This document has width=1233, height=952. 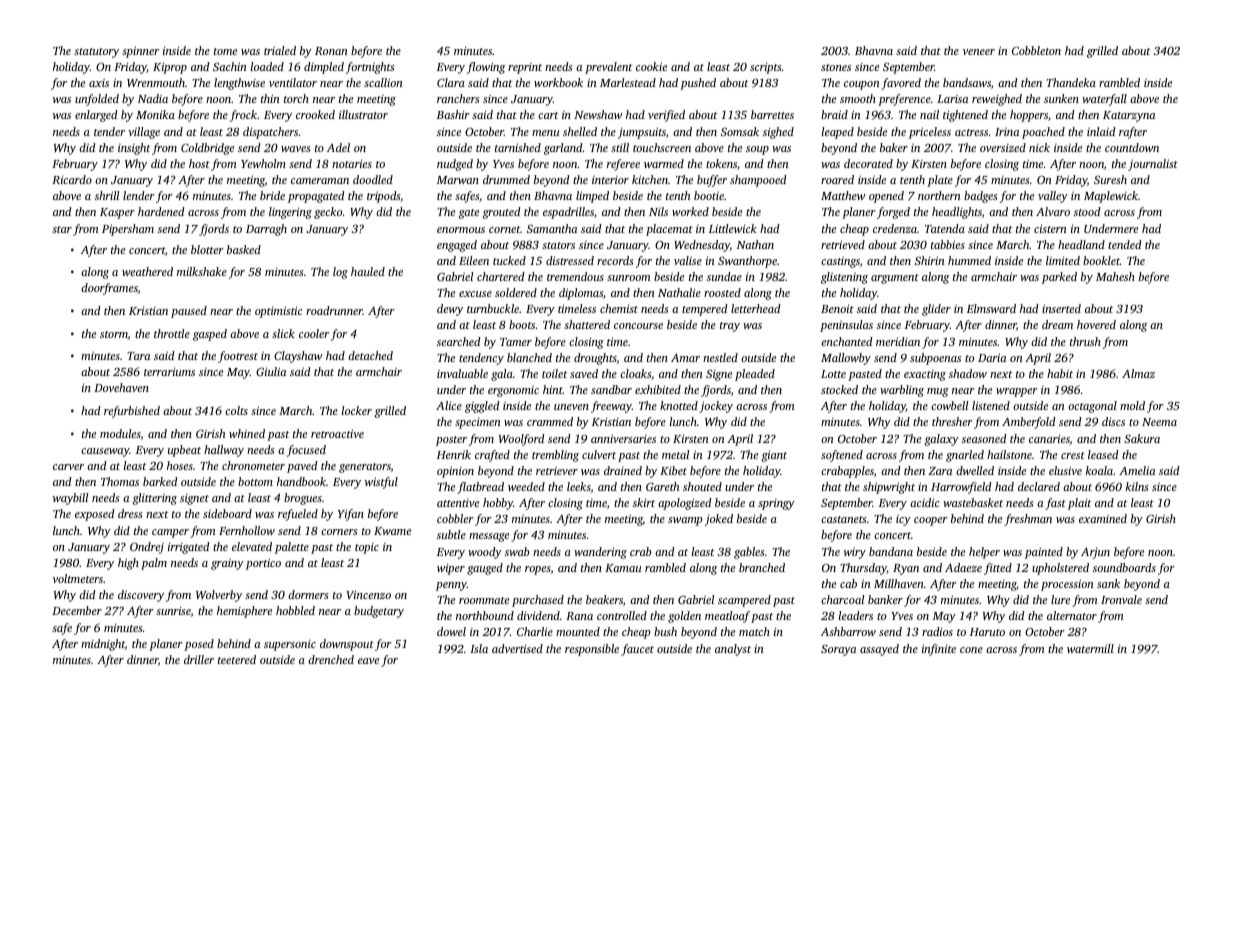 I want to click on match, so click(x=754, y=631).
